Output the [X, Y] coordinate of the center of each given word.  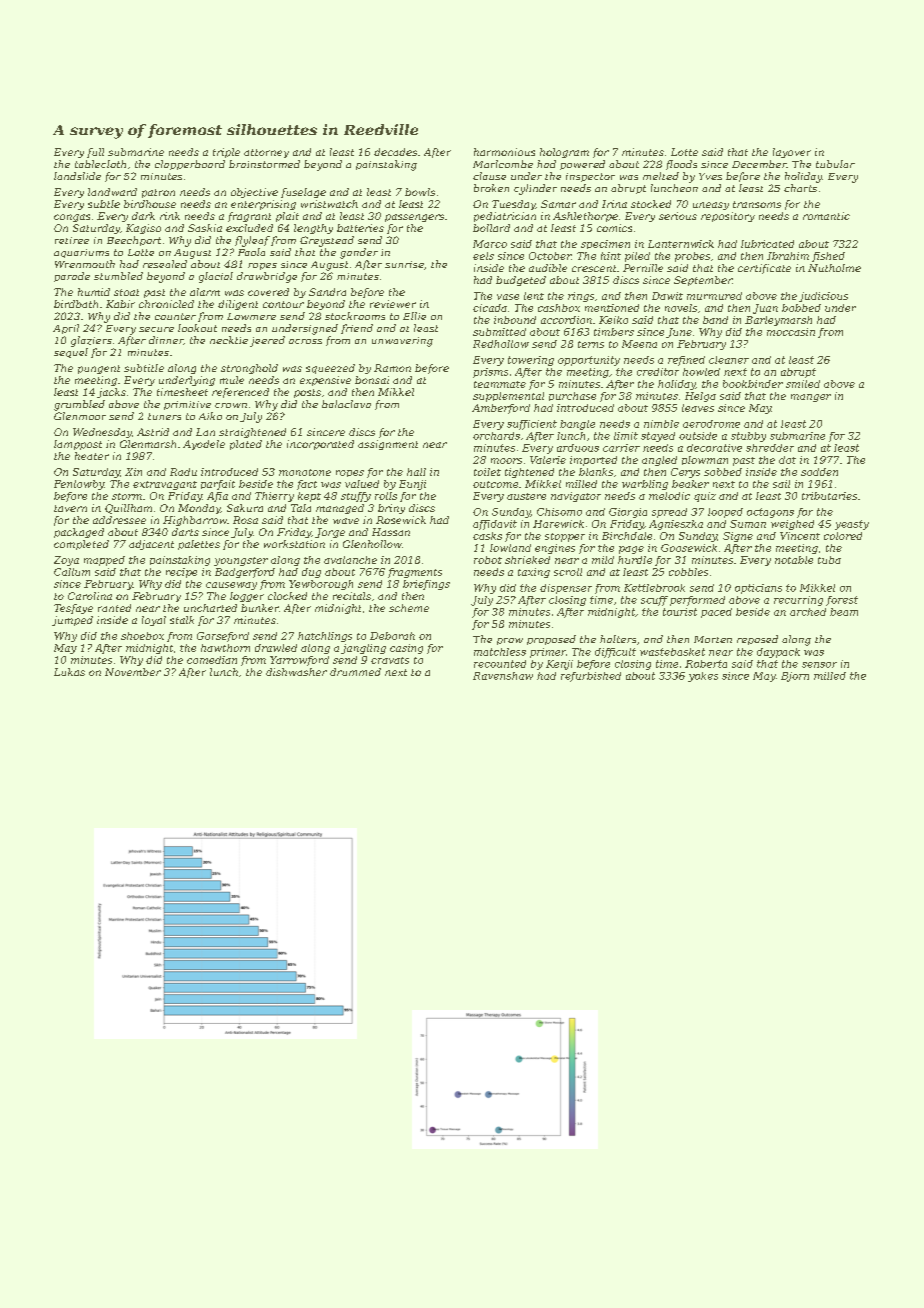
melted [661, 176]
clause [489, 176]
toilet [487, 472]
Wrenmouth [85, 264]
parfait [218, 485]
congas [72, 218]
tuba [829, 560]
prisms [490, 373]
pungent [99, 369]
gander [359, 253]
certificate [764, 269]
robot [488, 560]
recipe [181, 573]
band [715, 320]
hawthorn [225, 648]
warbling [645, 485]
